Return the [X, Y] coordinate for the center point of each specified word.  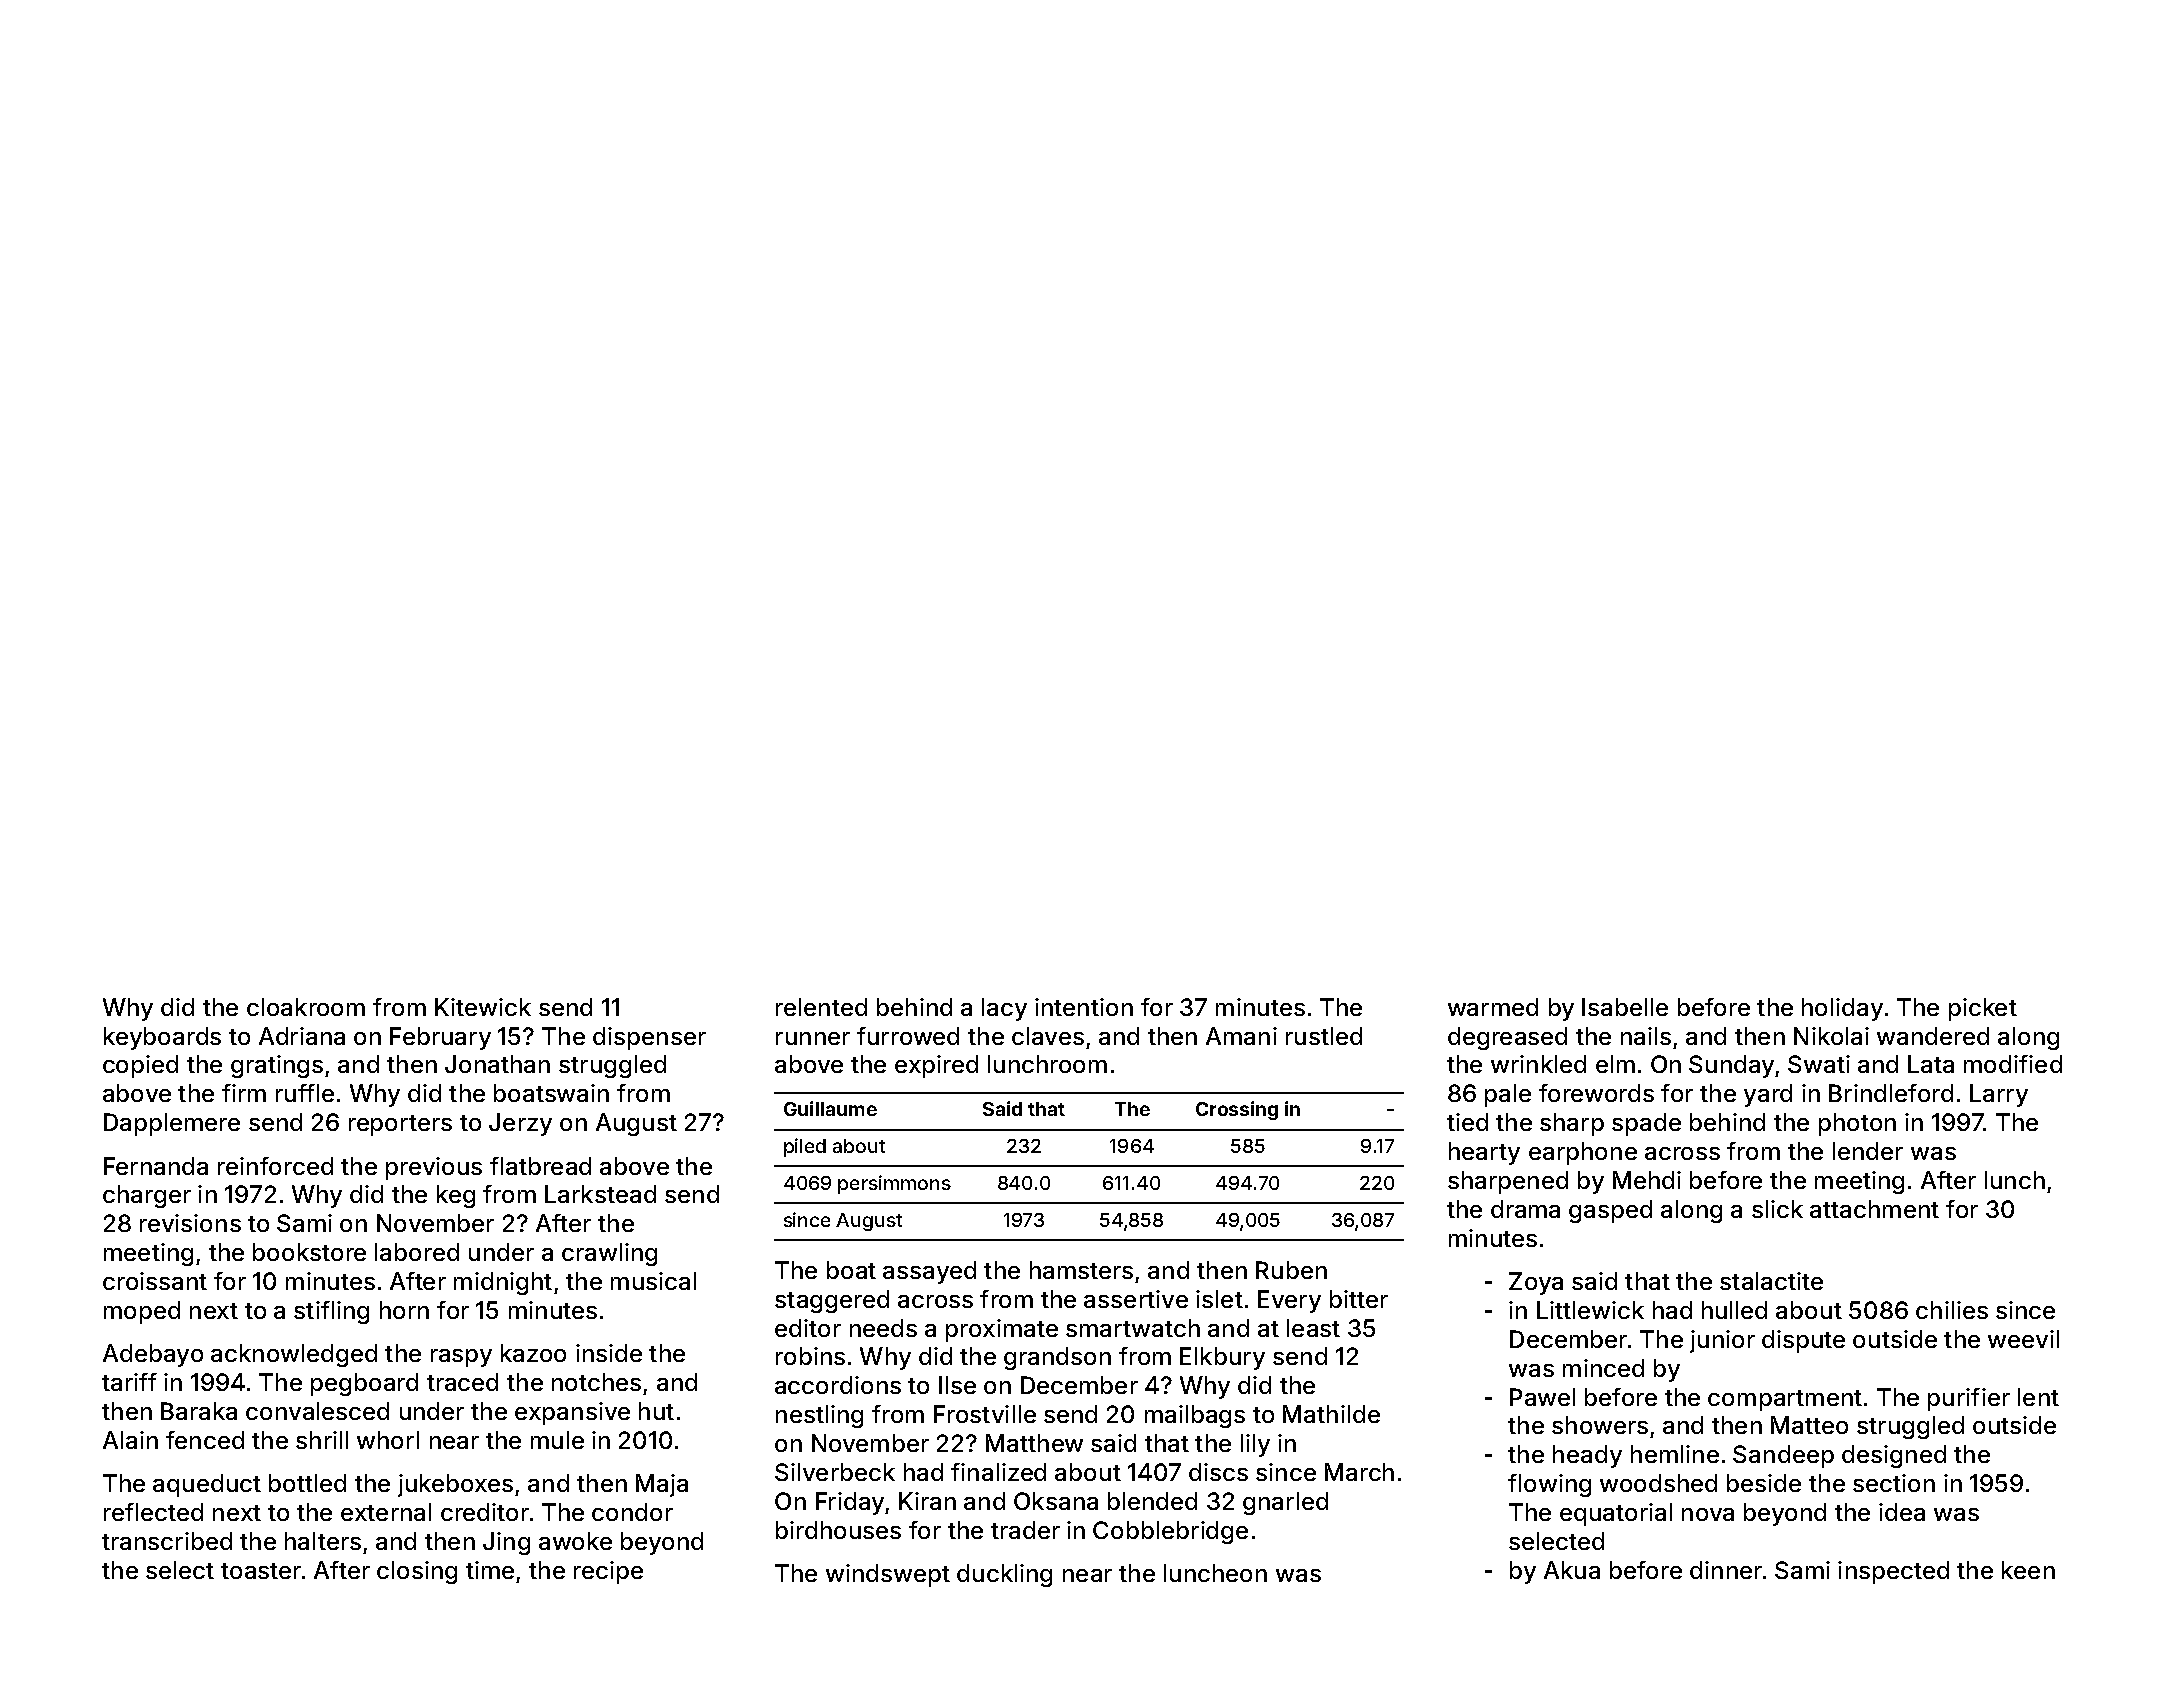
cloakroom [306, 1007]
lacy [1004, 1009]
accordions [838, 1385]
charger [147, 1196]
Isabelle [1625, 1007]
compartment [1785, 1400]
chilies [1952, 1310]
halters [323, 1541]
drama [1525, 1209]
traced [462, 1382]
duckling [1004, 1575]
